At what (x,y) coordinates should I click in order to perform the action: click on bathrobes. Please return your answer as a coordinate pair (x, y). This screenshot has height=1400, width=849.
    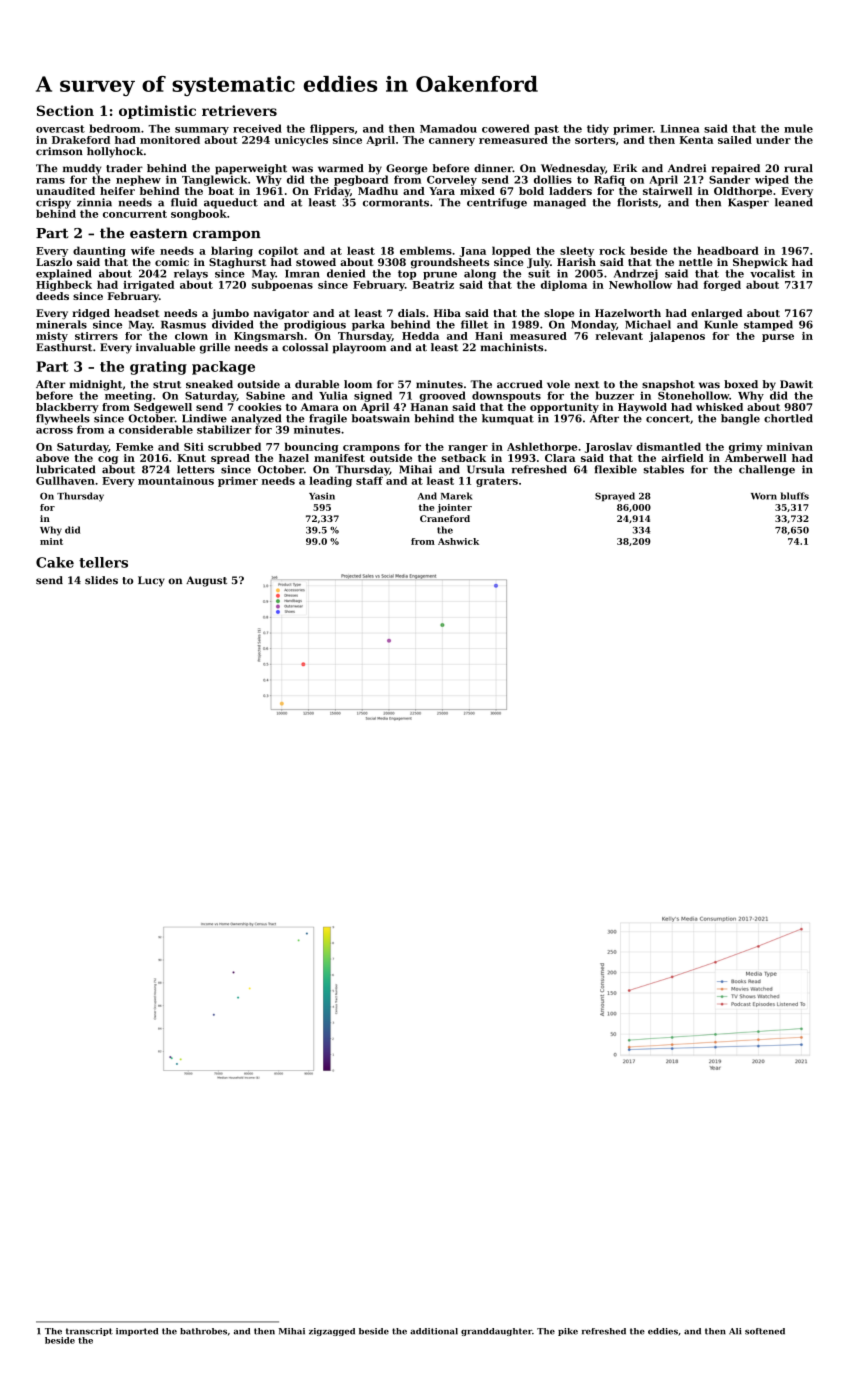
    Looking at the image, I should click on (203, 1331).
